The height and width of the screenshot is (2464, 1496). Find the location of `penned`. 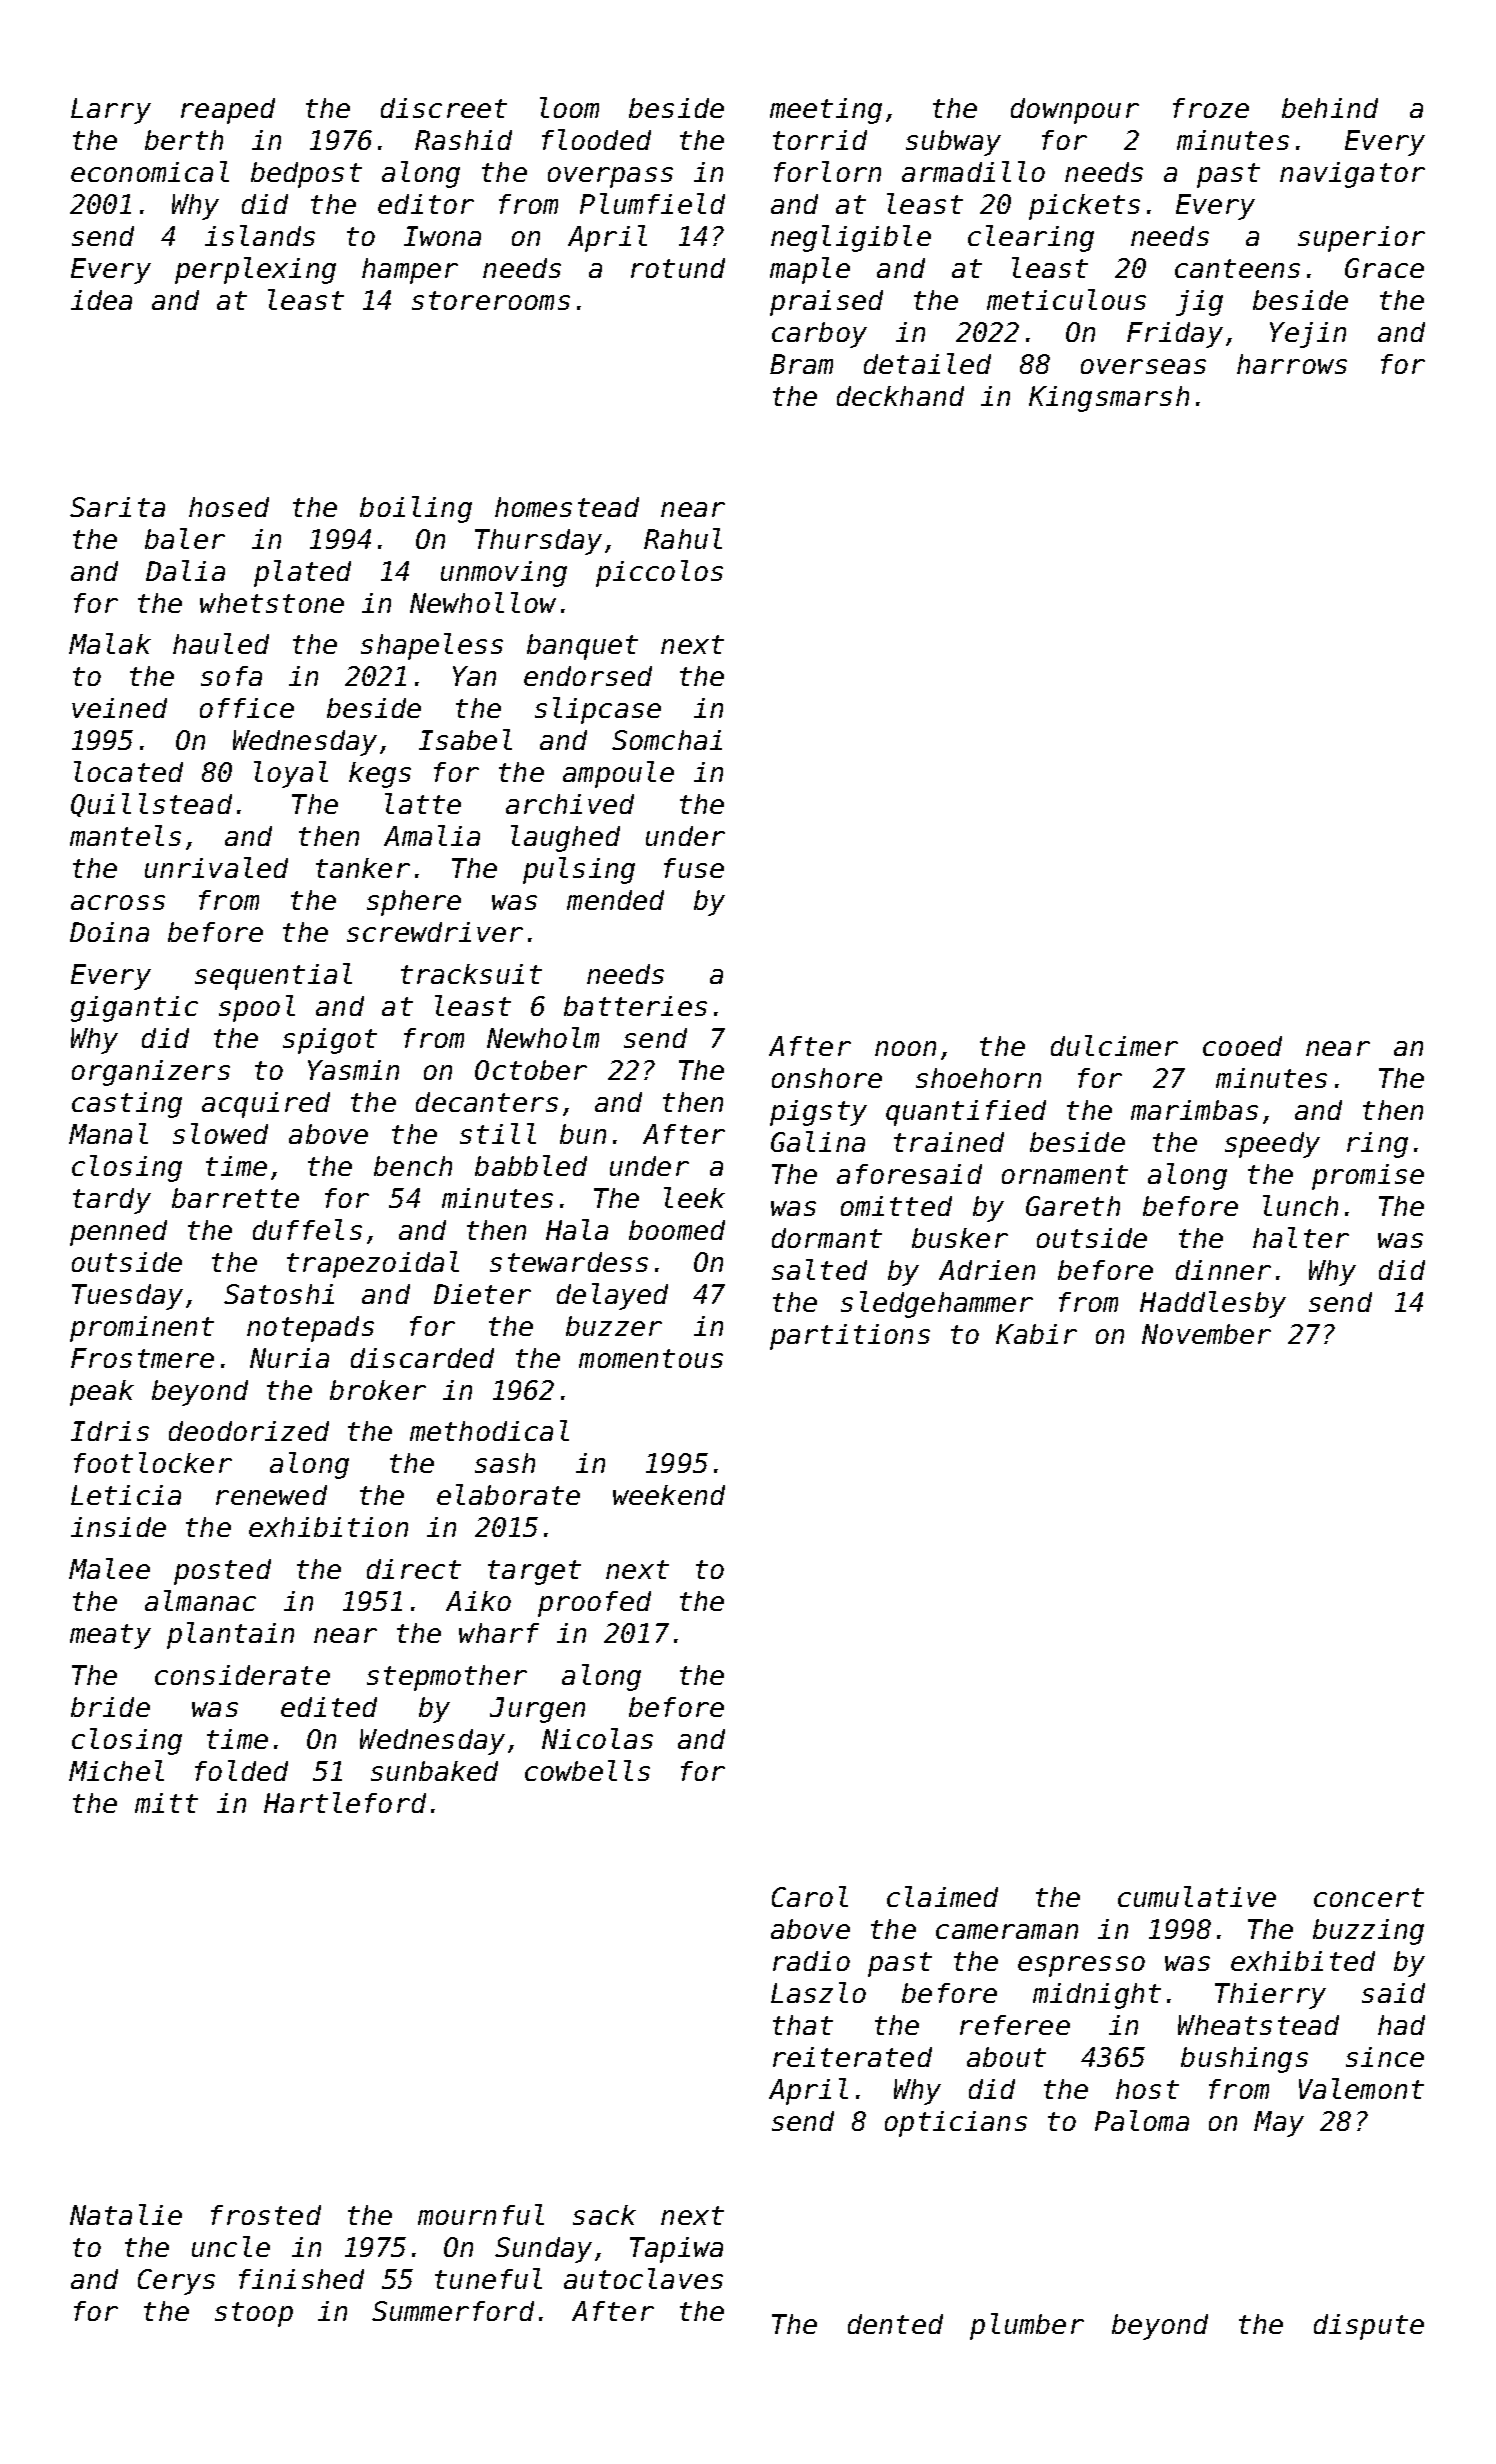

penned is located at coordinates (118, 1233).
